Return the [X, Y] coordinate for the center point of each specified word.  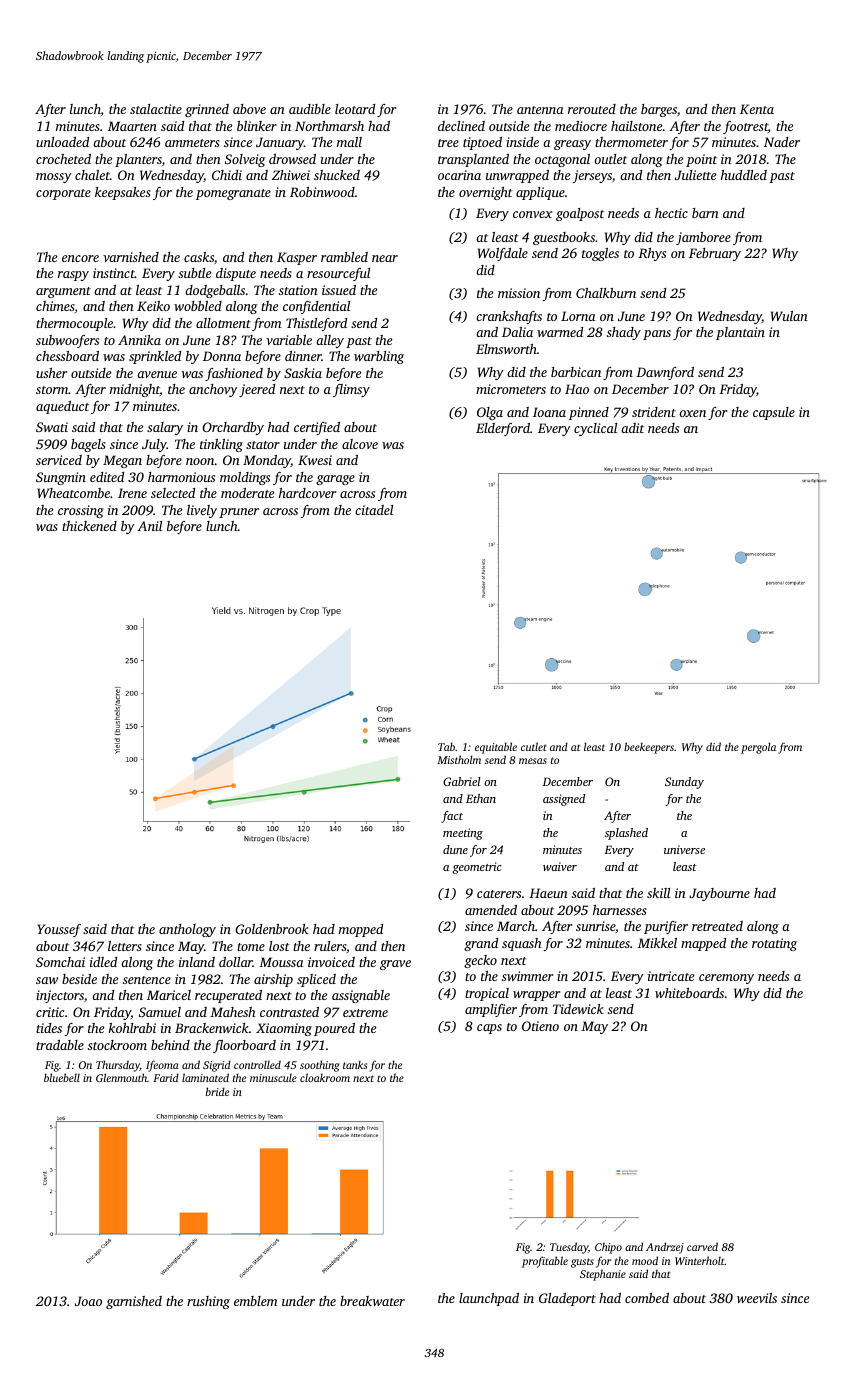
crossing [81, 511]
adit [632, 428]
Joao [88, 1301]
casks [199, 257]
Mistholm [459, 759]
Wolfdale [503, 254]
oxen [692, 413]
